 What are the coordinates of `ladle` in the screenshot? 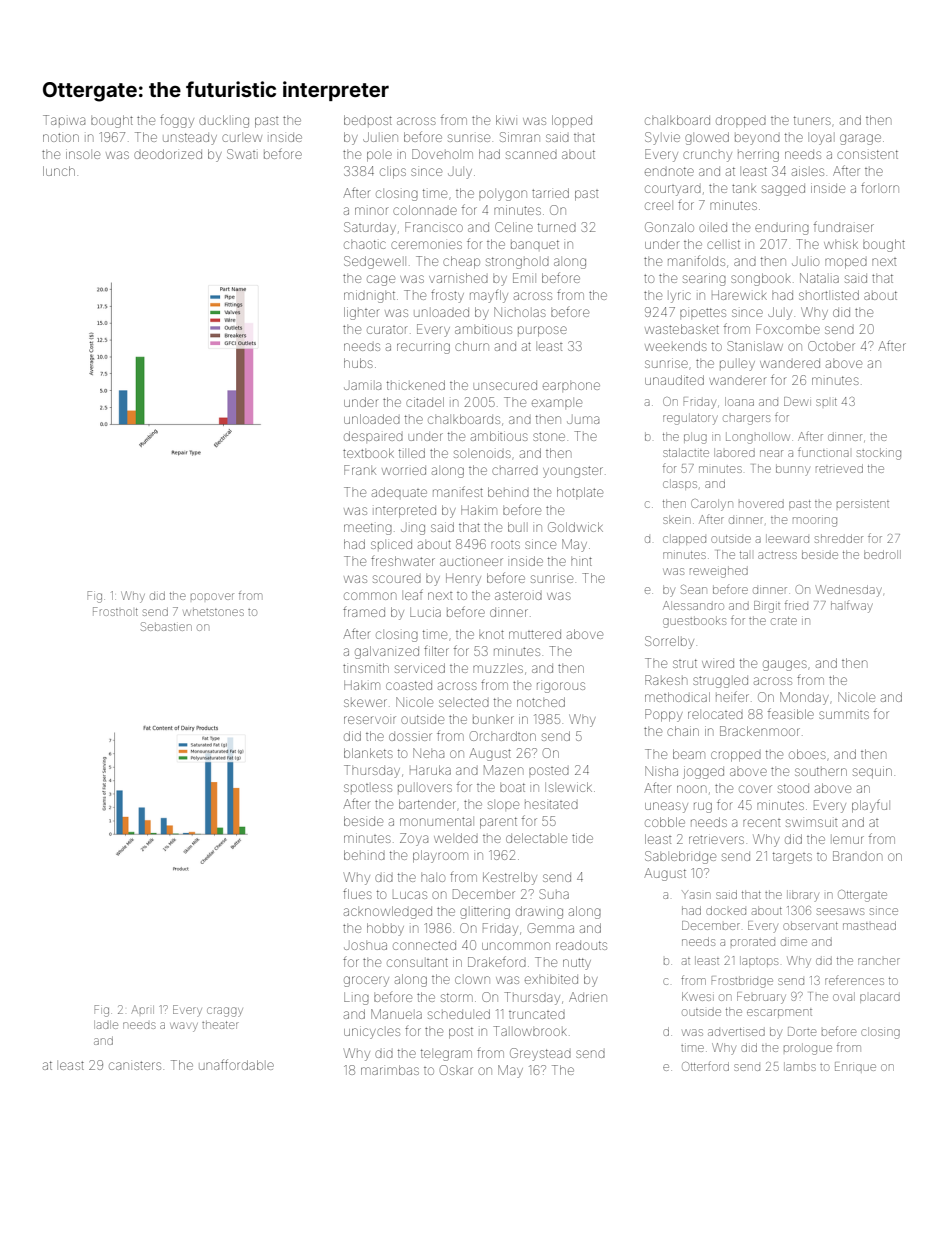 It's located at (106, 1025).
